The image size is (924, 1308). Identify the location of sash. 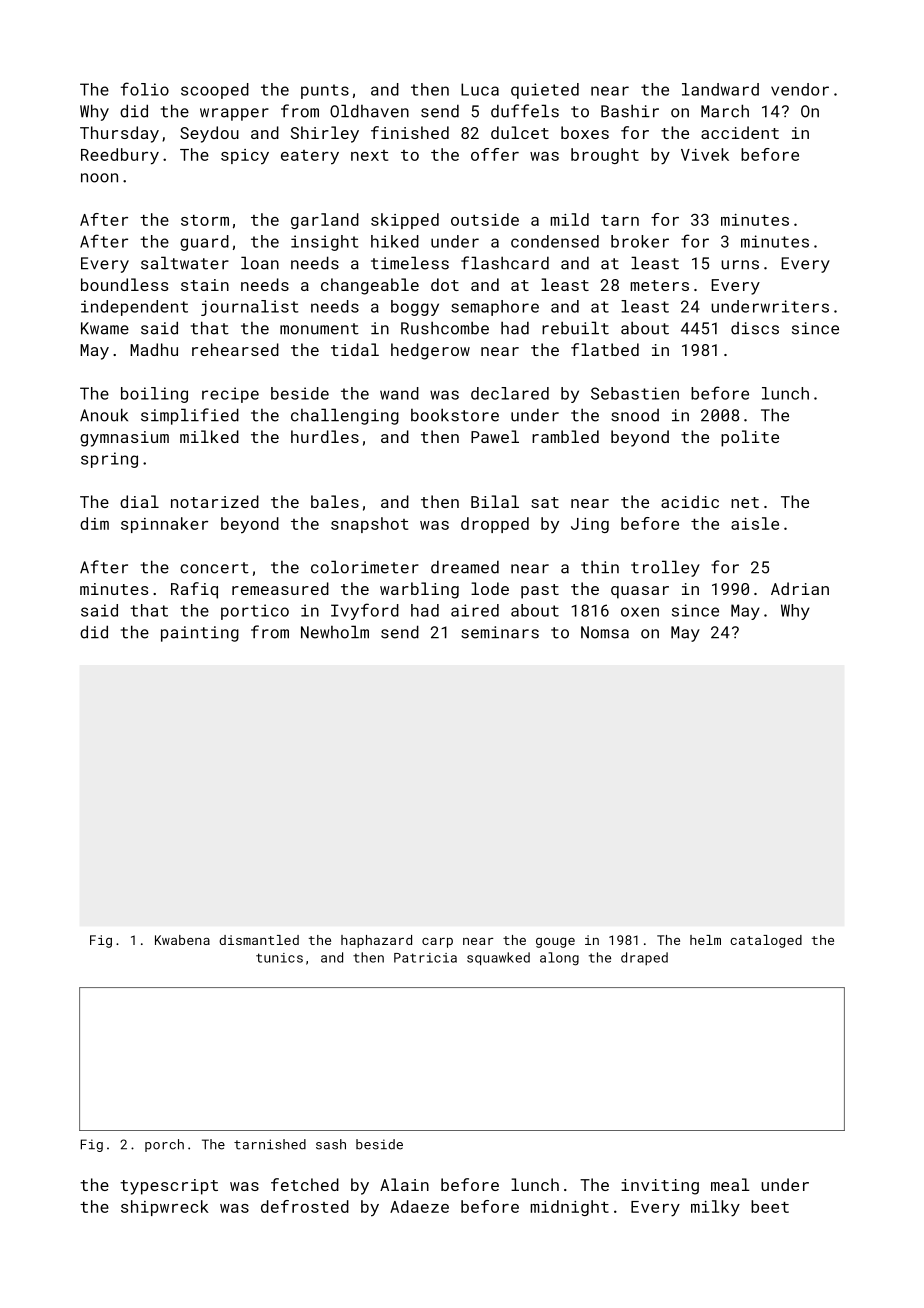
(331, 1144).
